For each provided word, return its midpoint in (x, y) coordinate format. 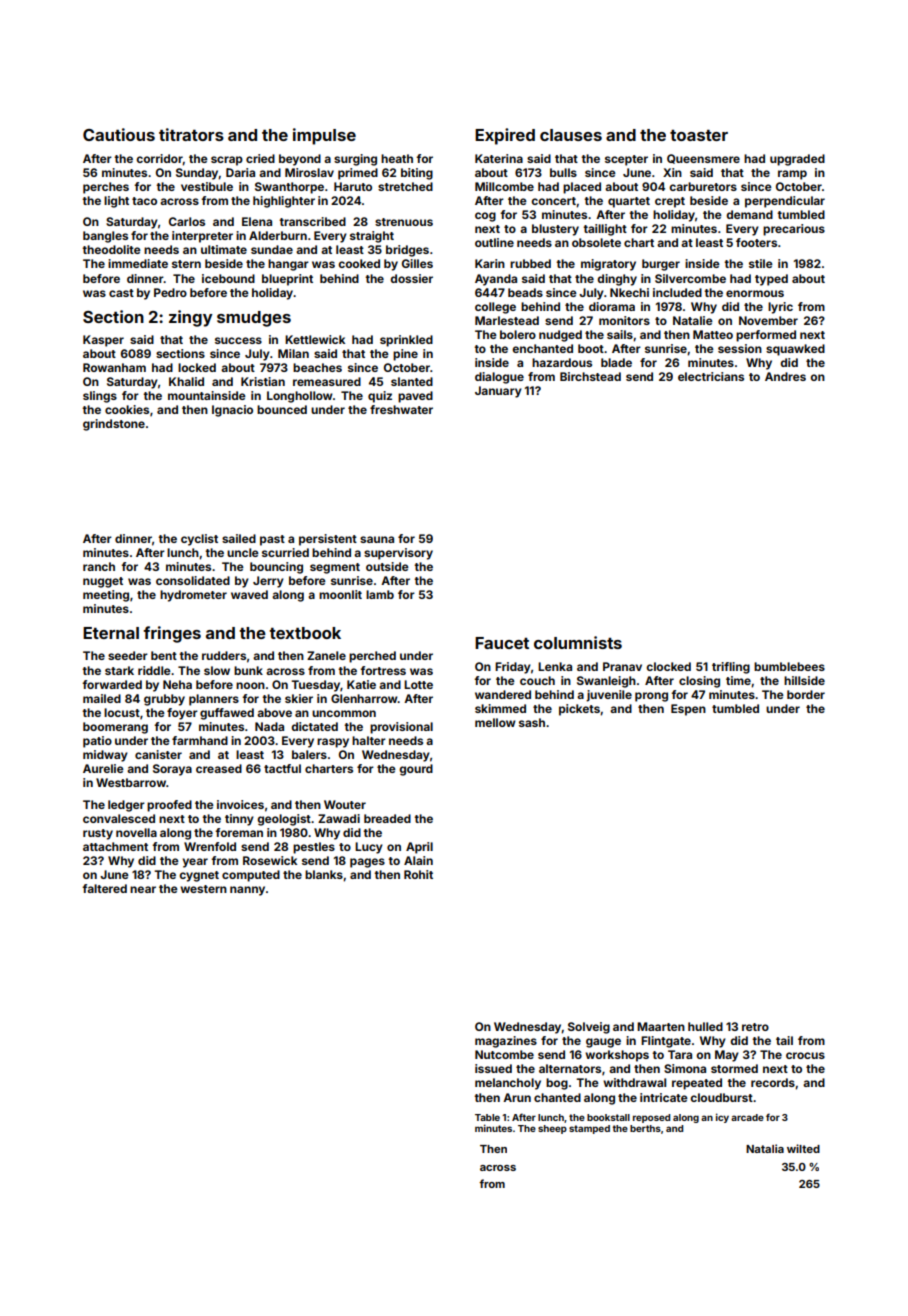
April (419, 848)
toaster (699, 135)
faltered (104, 888)
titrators (191, 134)
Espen (688, 710)
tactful (282, 768)
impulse (324, 136)
